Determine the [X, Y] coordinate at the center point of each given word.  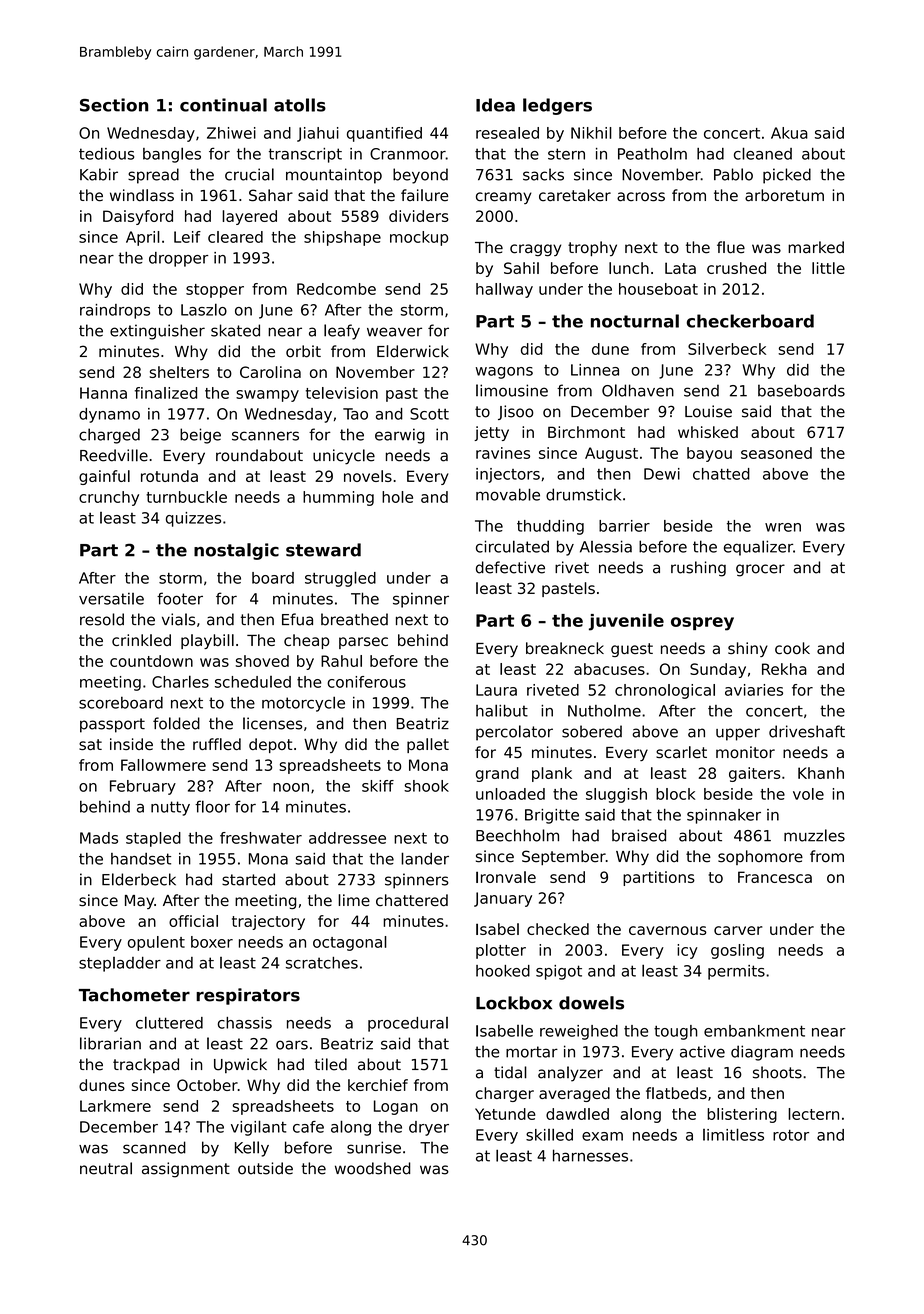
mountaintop [334, 176]
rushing [698, 569]
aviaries [754, 690]
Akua [789, 133]
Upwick [240, 1065]
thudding [550, 527]
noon [291, 787]
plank [552, 774]
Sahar [271, 195]
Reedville [114, 455]
